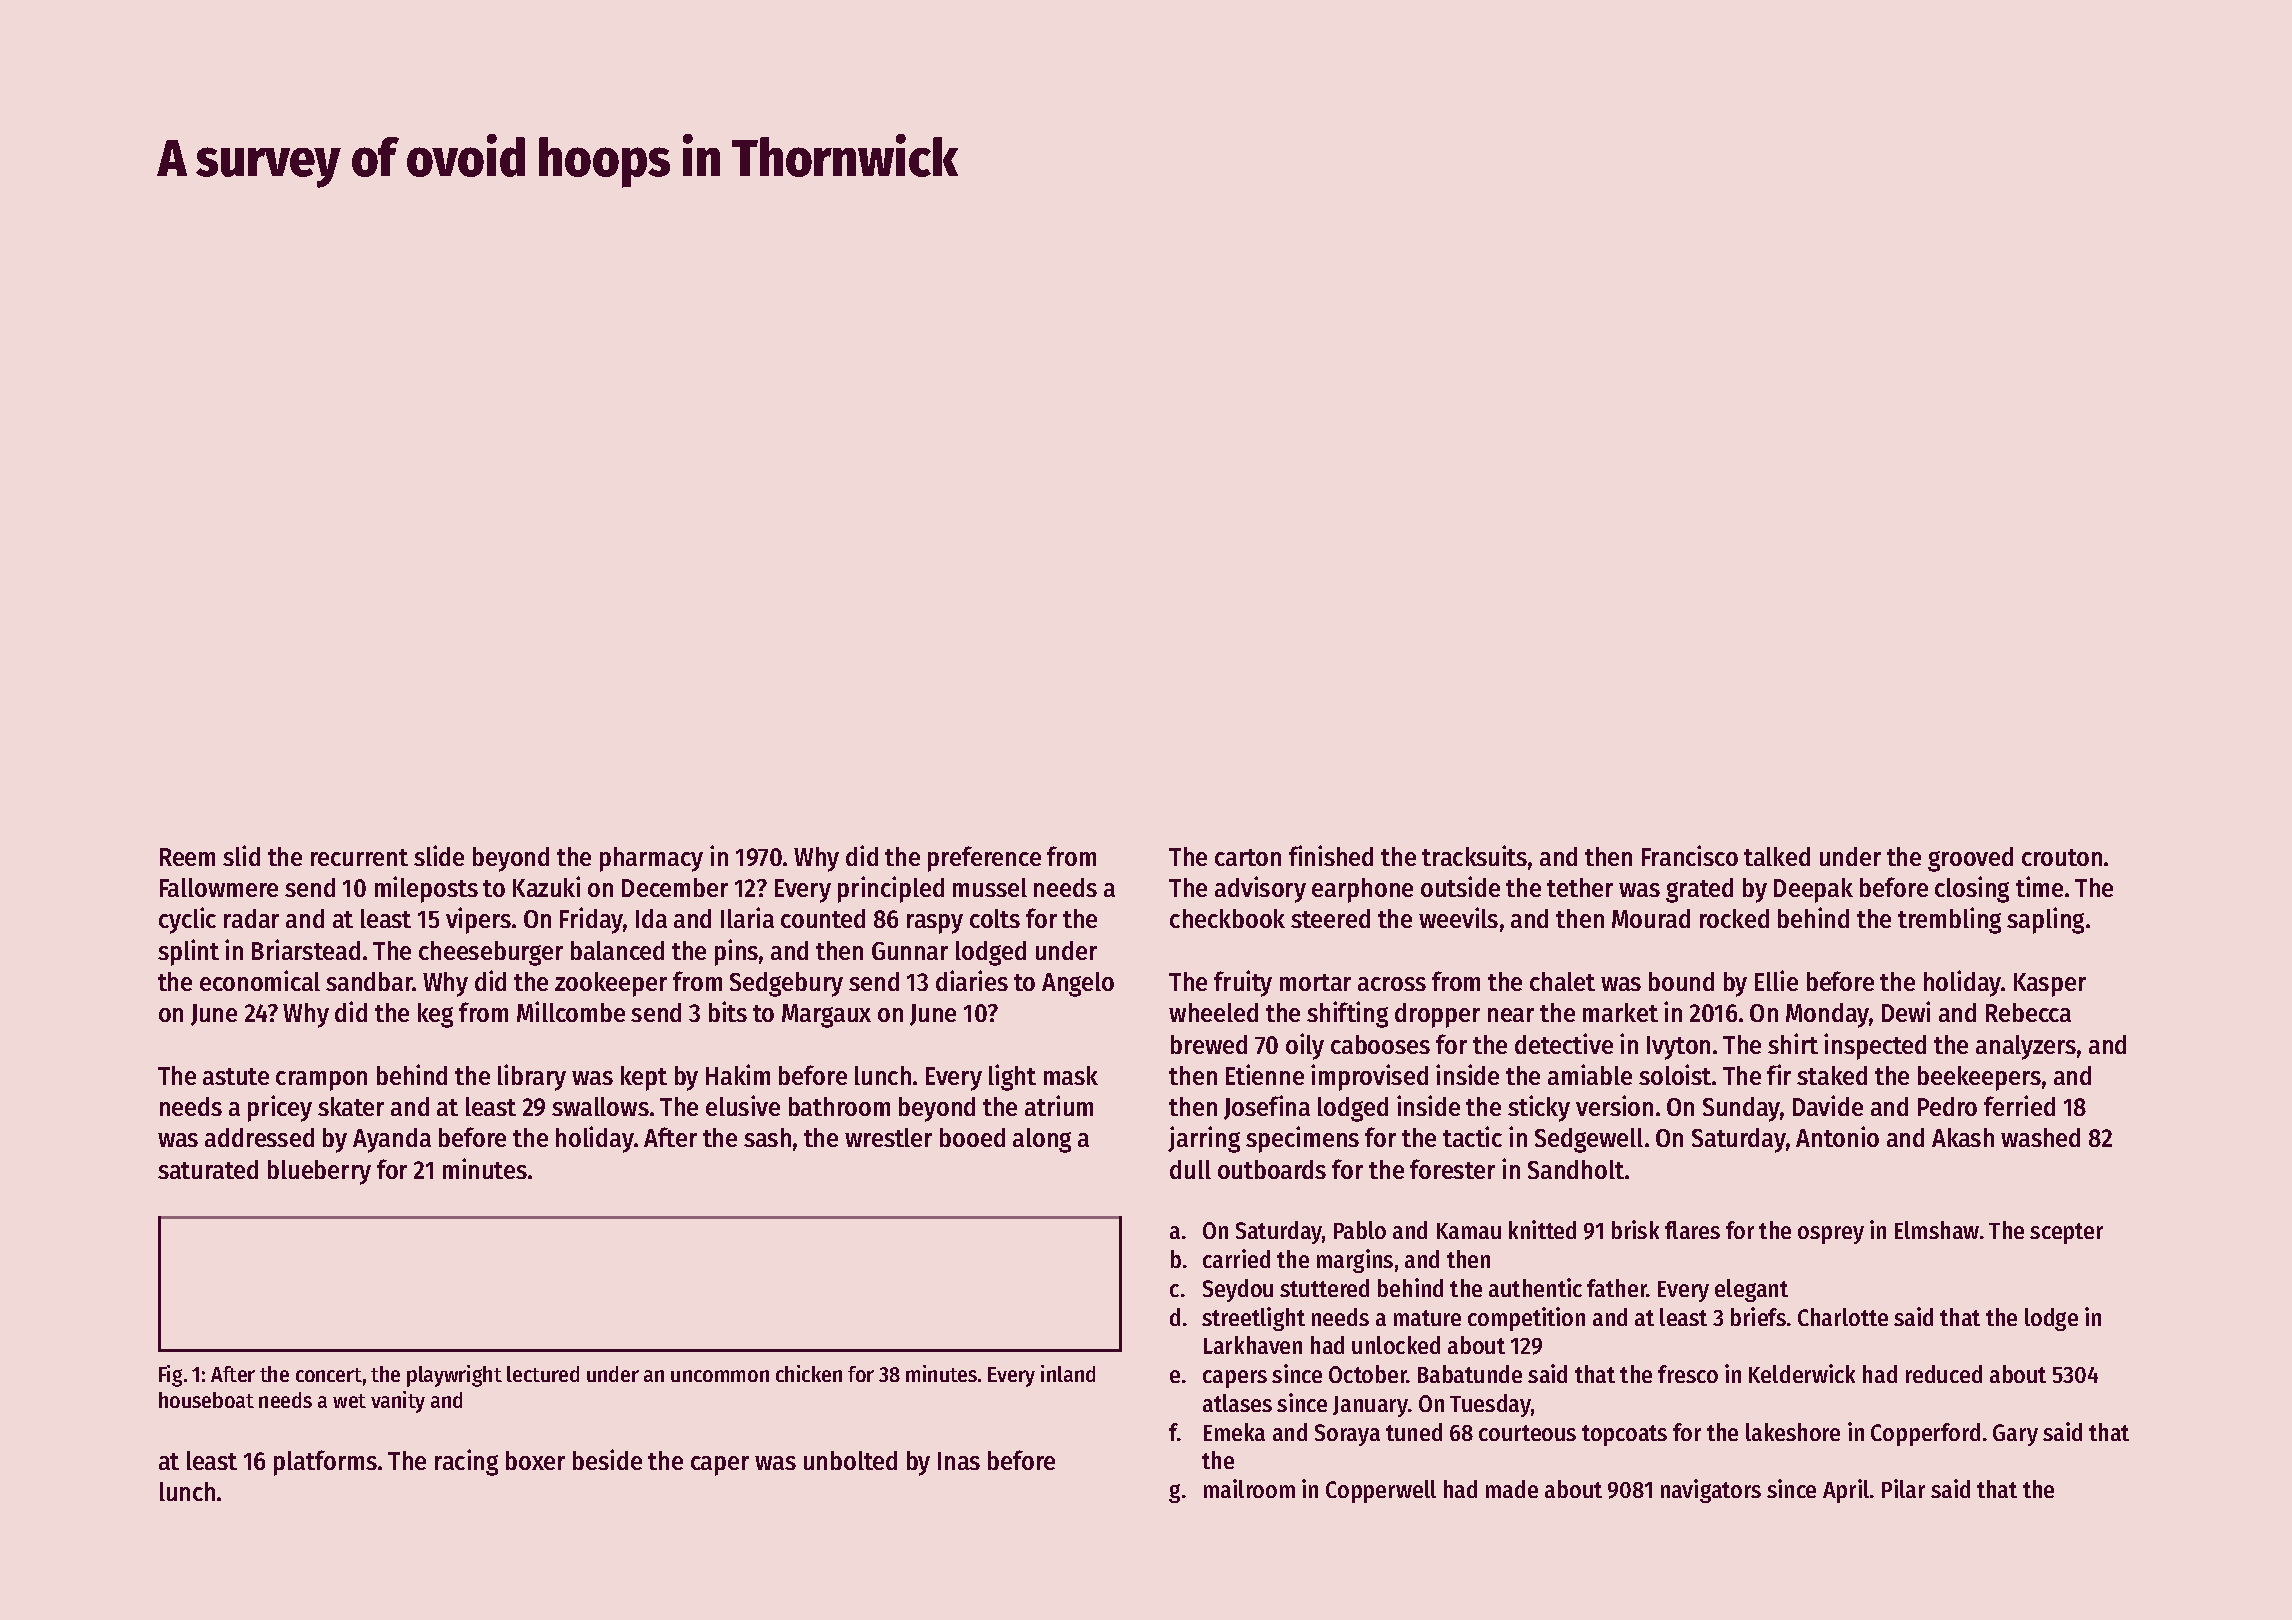  What do you see at coordinates (349, 1401) in the document?
I see `wet` at bounding box center [349, 1401].
